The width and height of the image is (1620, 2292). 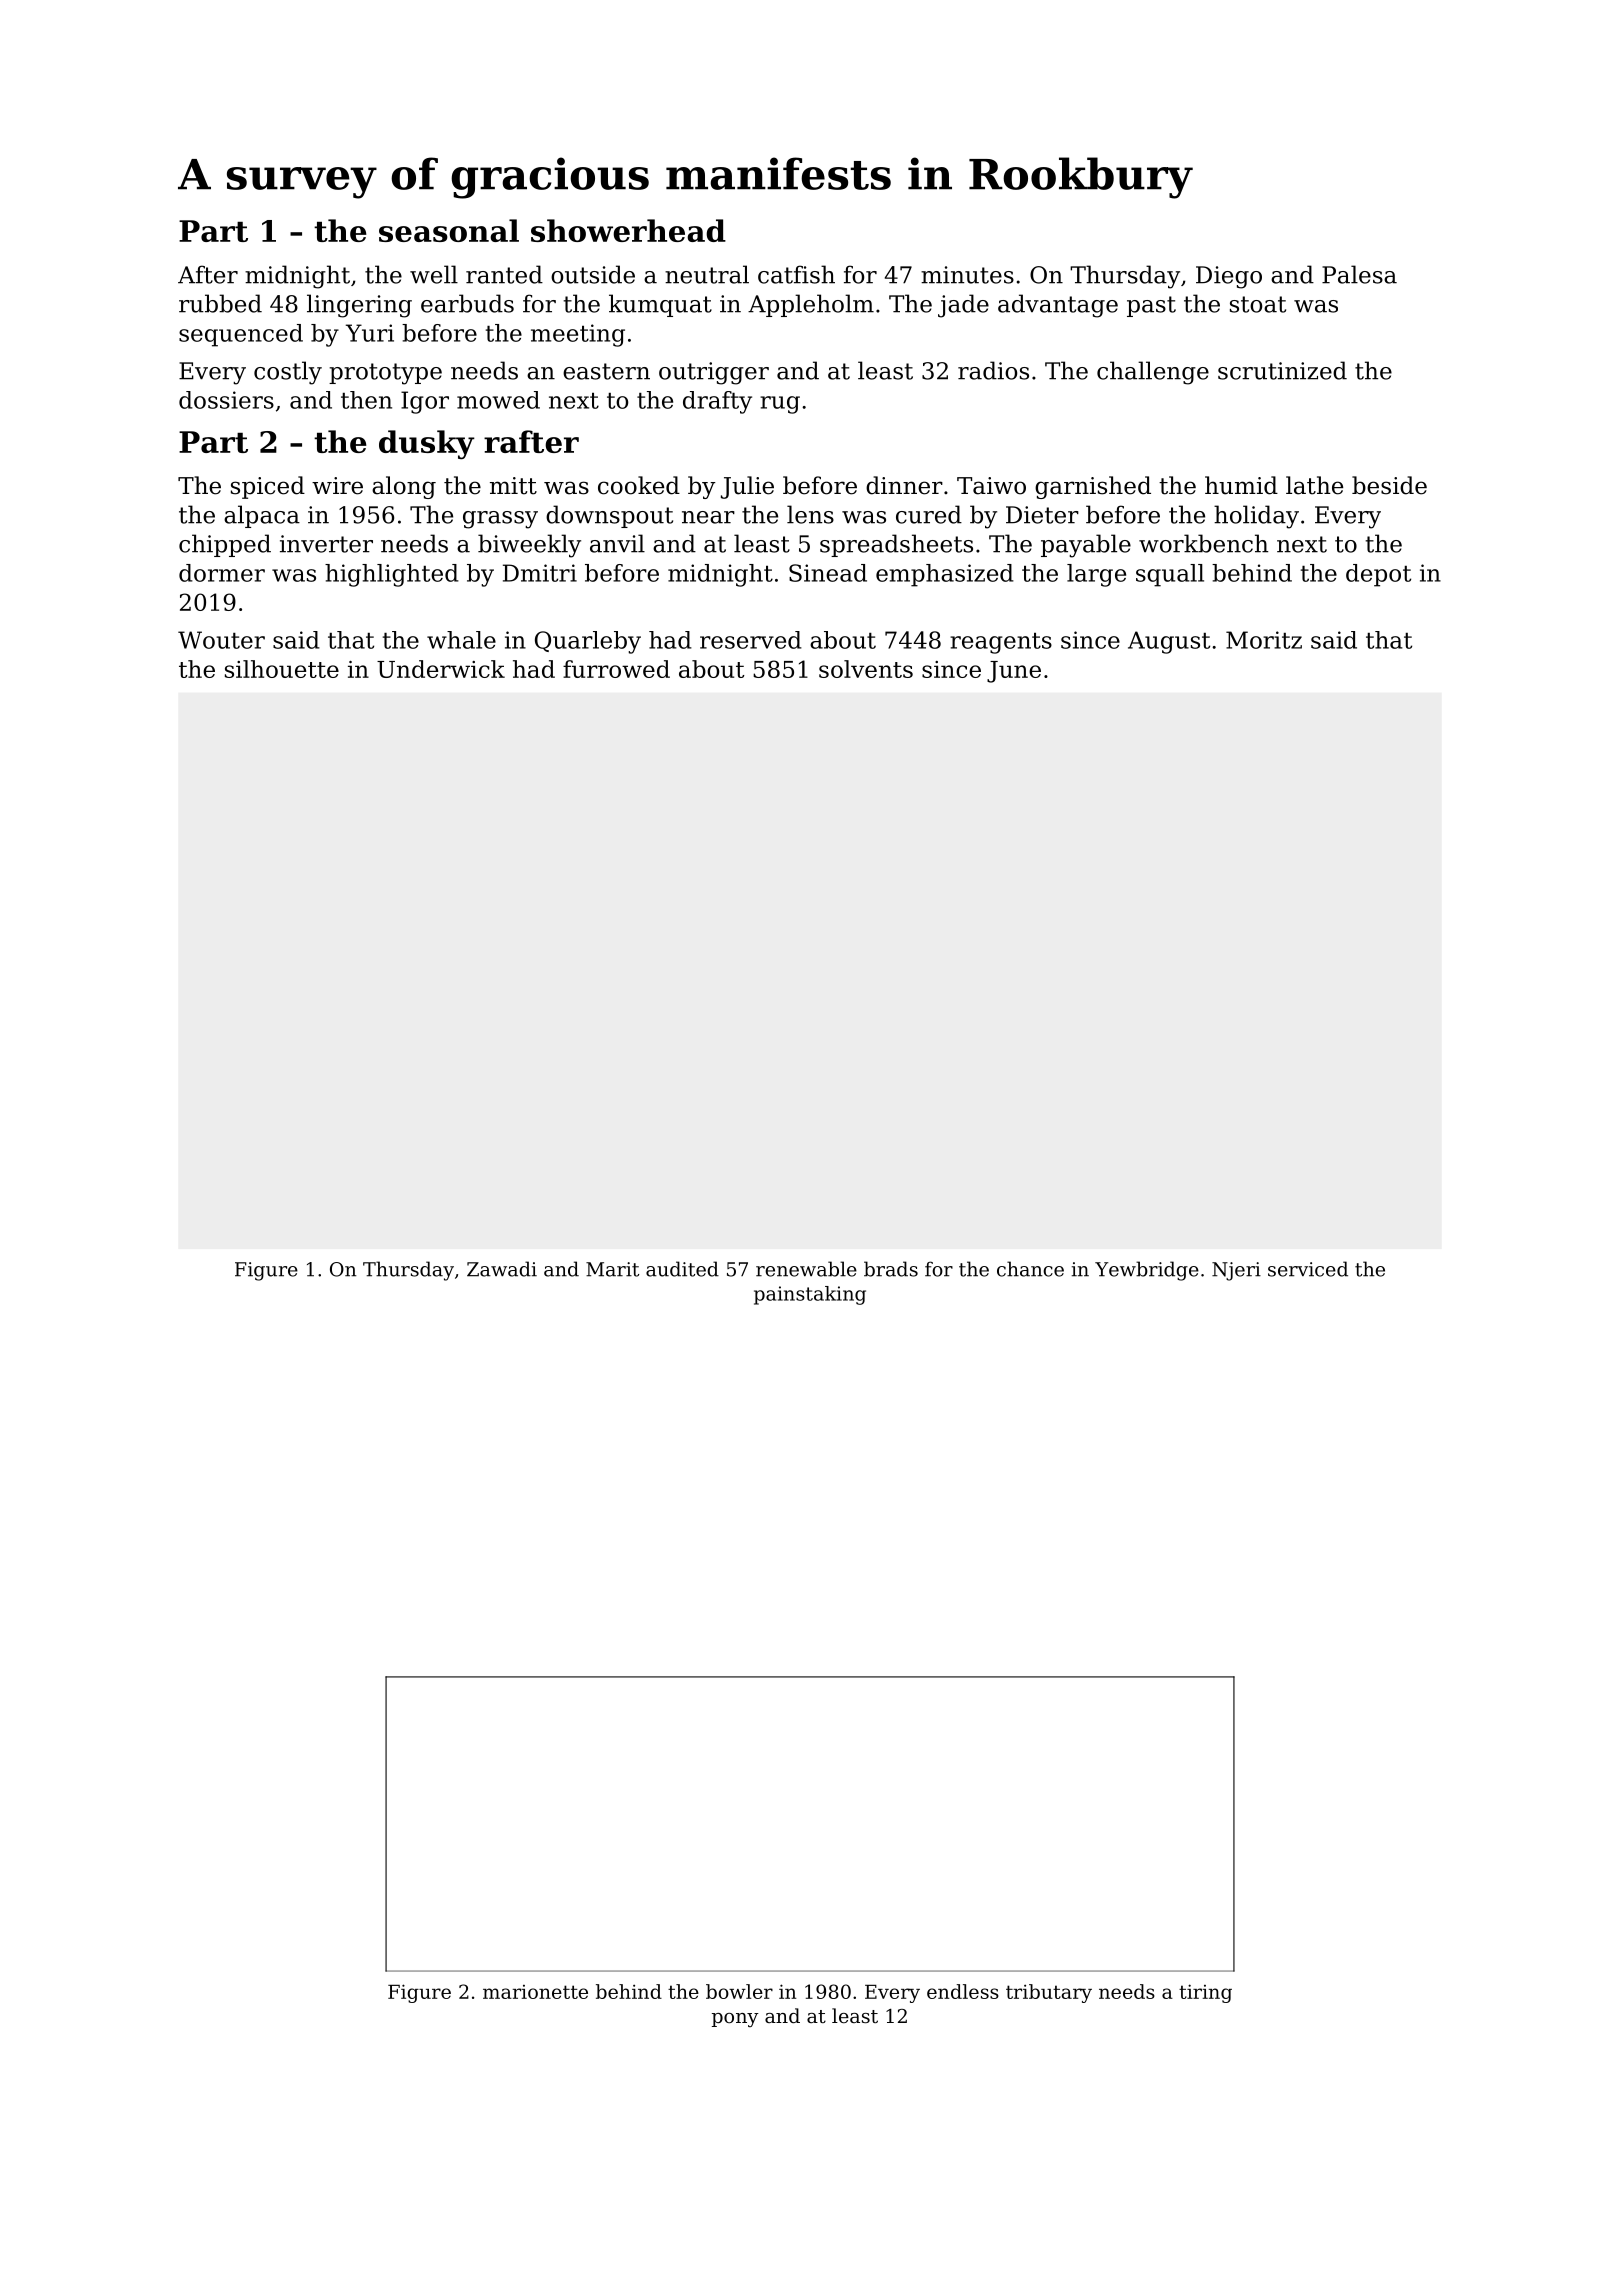 What do you see at coordinates (535, 1992) in the image?
I see `marionette` at bounding box center [535, 1992].
